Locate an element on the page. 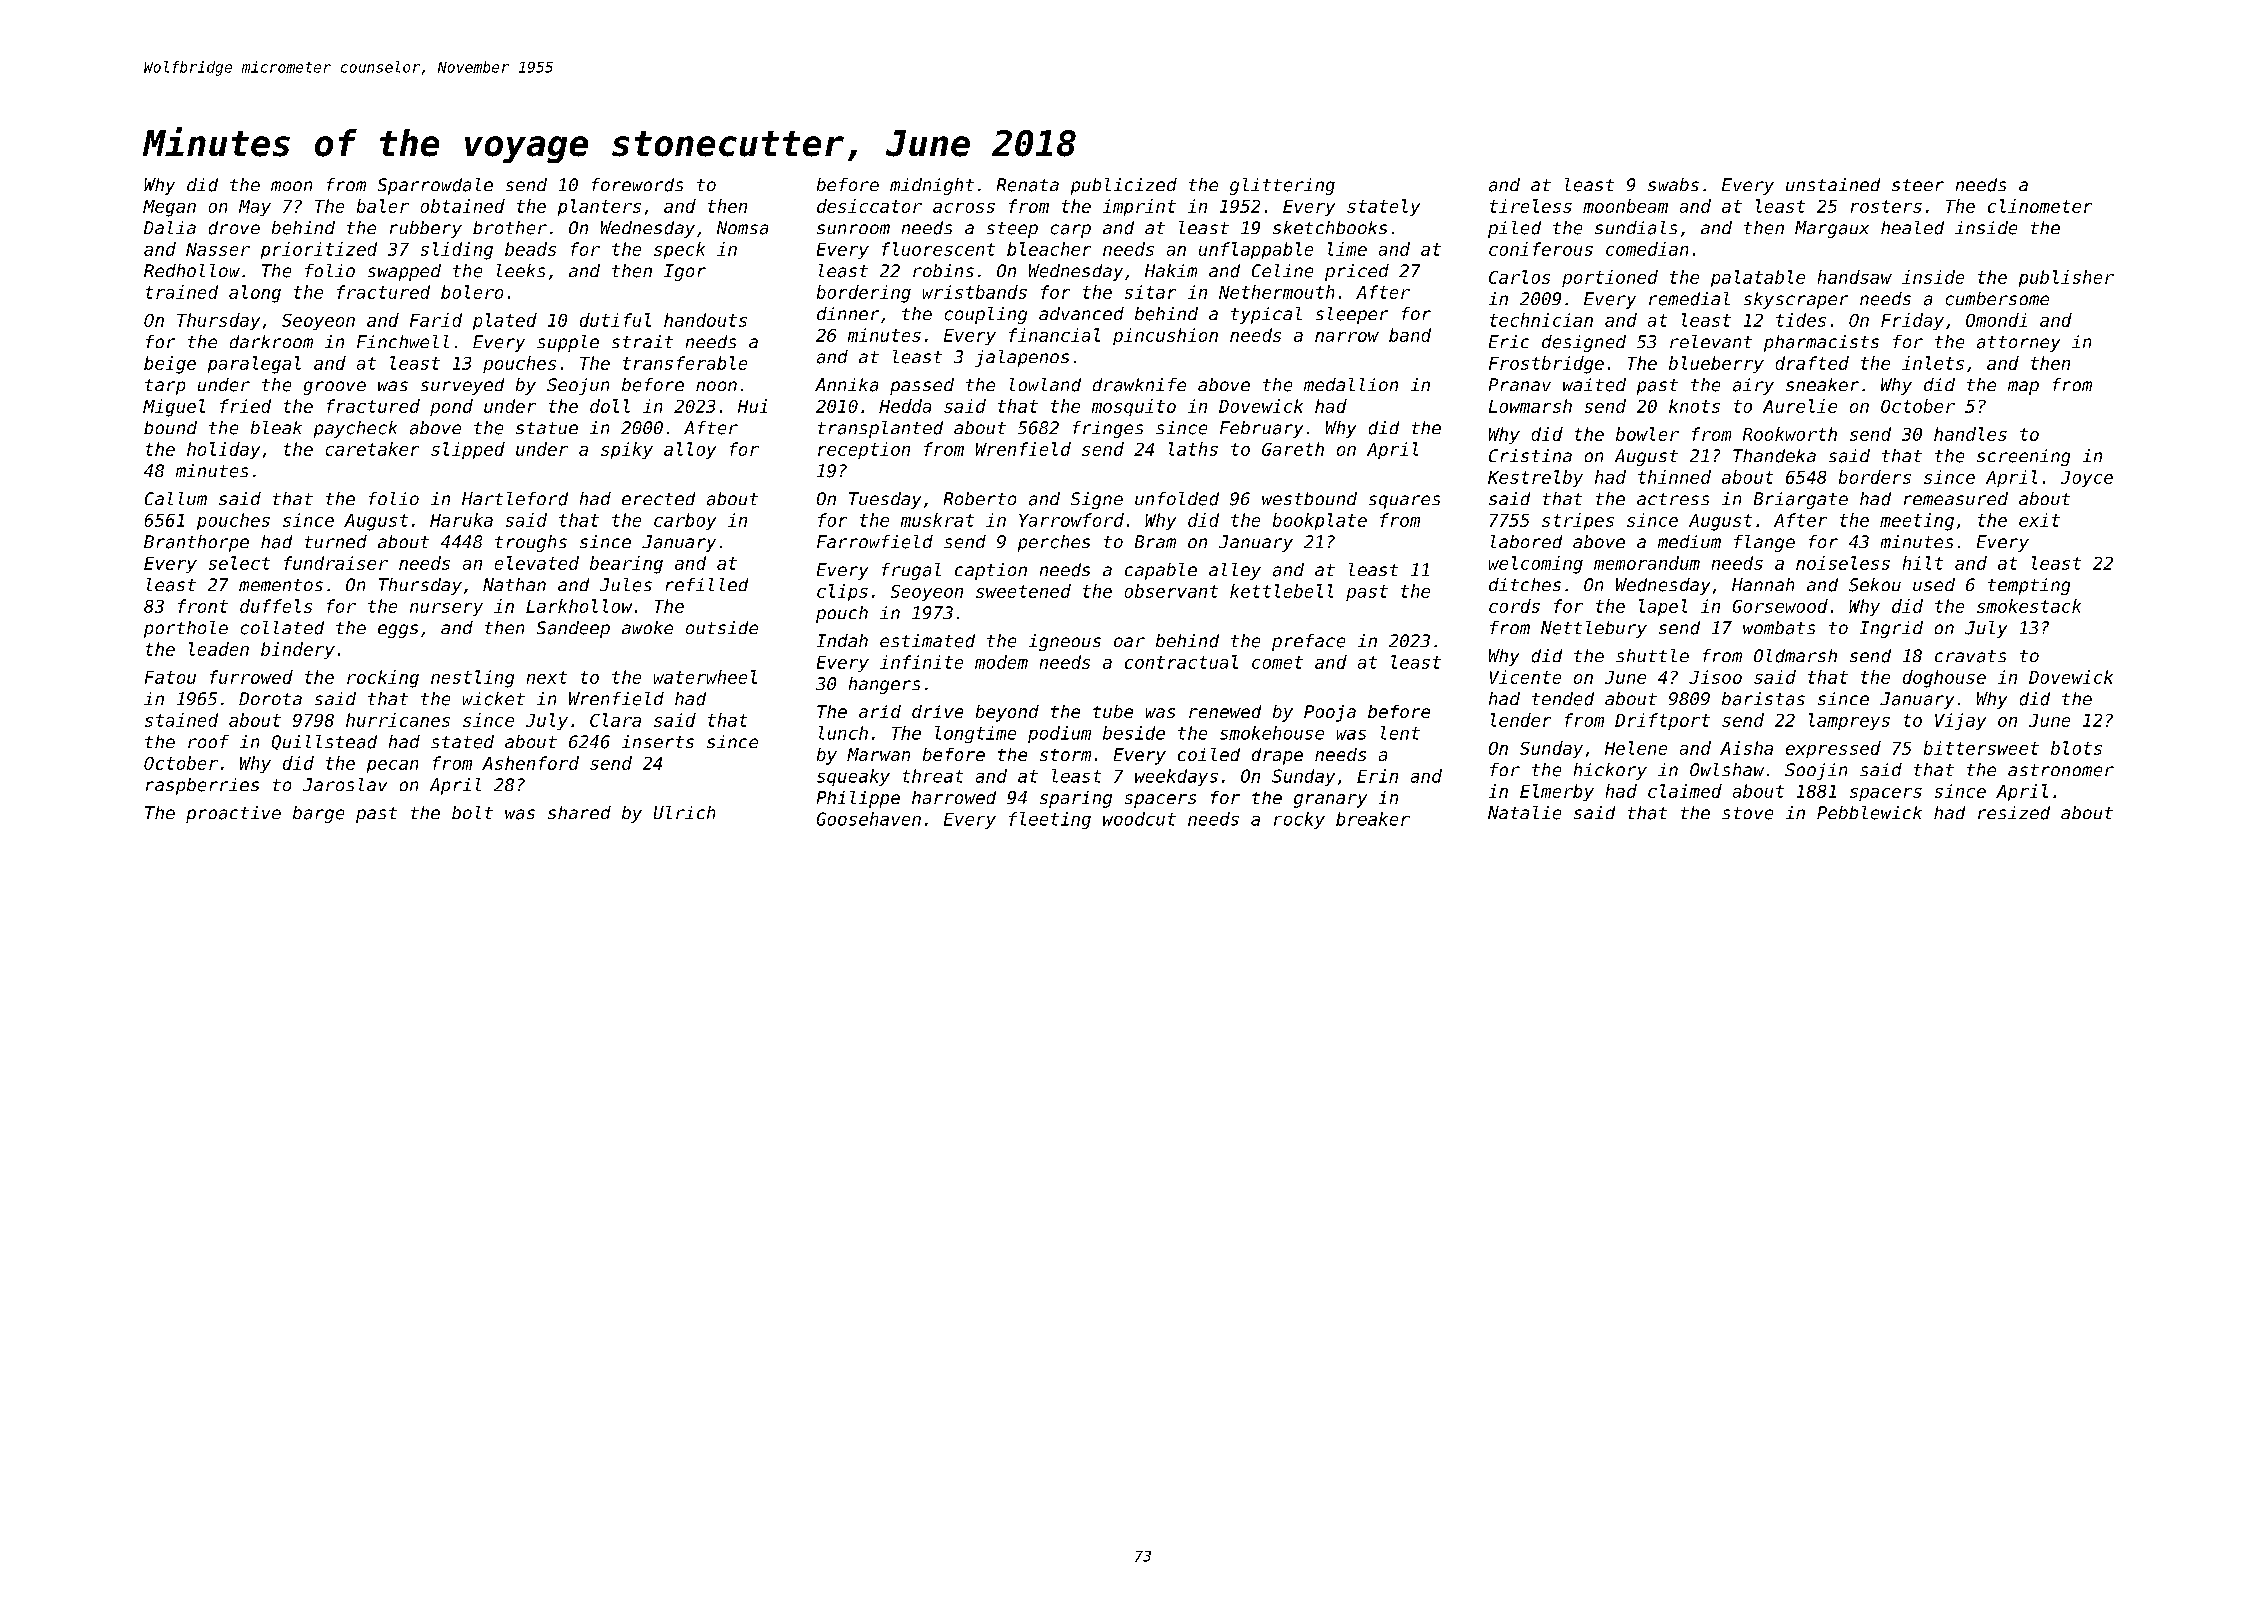 The width and height of the image is (2268, 1604). financial is located at coordinates (1054, 335).
